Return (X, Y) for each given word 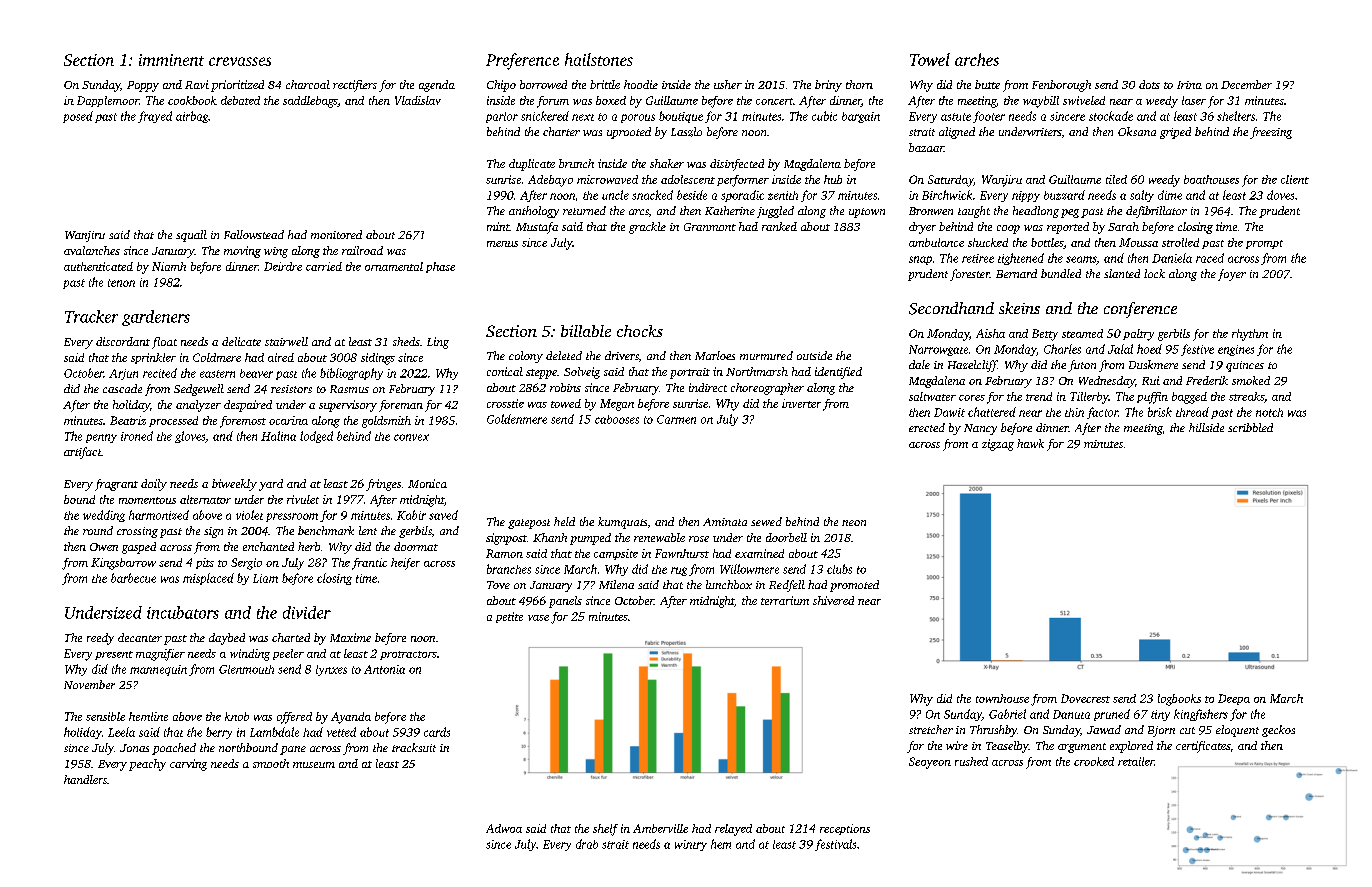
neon (854, 523)
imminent (171, 60)
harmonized (159, 515)
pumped (590, 539)
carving (188, 765)
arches (977, 59)
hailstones (599, 59)
